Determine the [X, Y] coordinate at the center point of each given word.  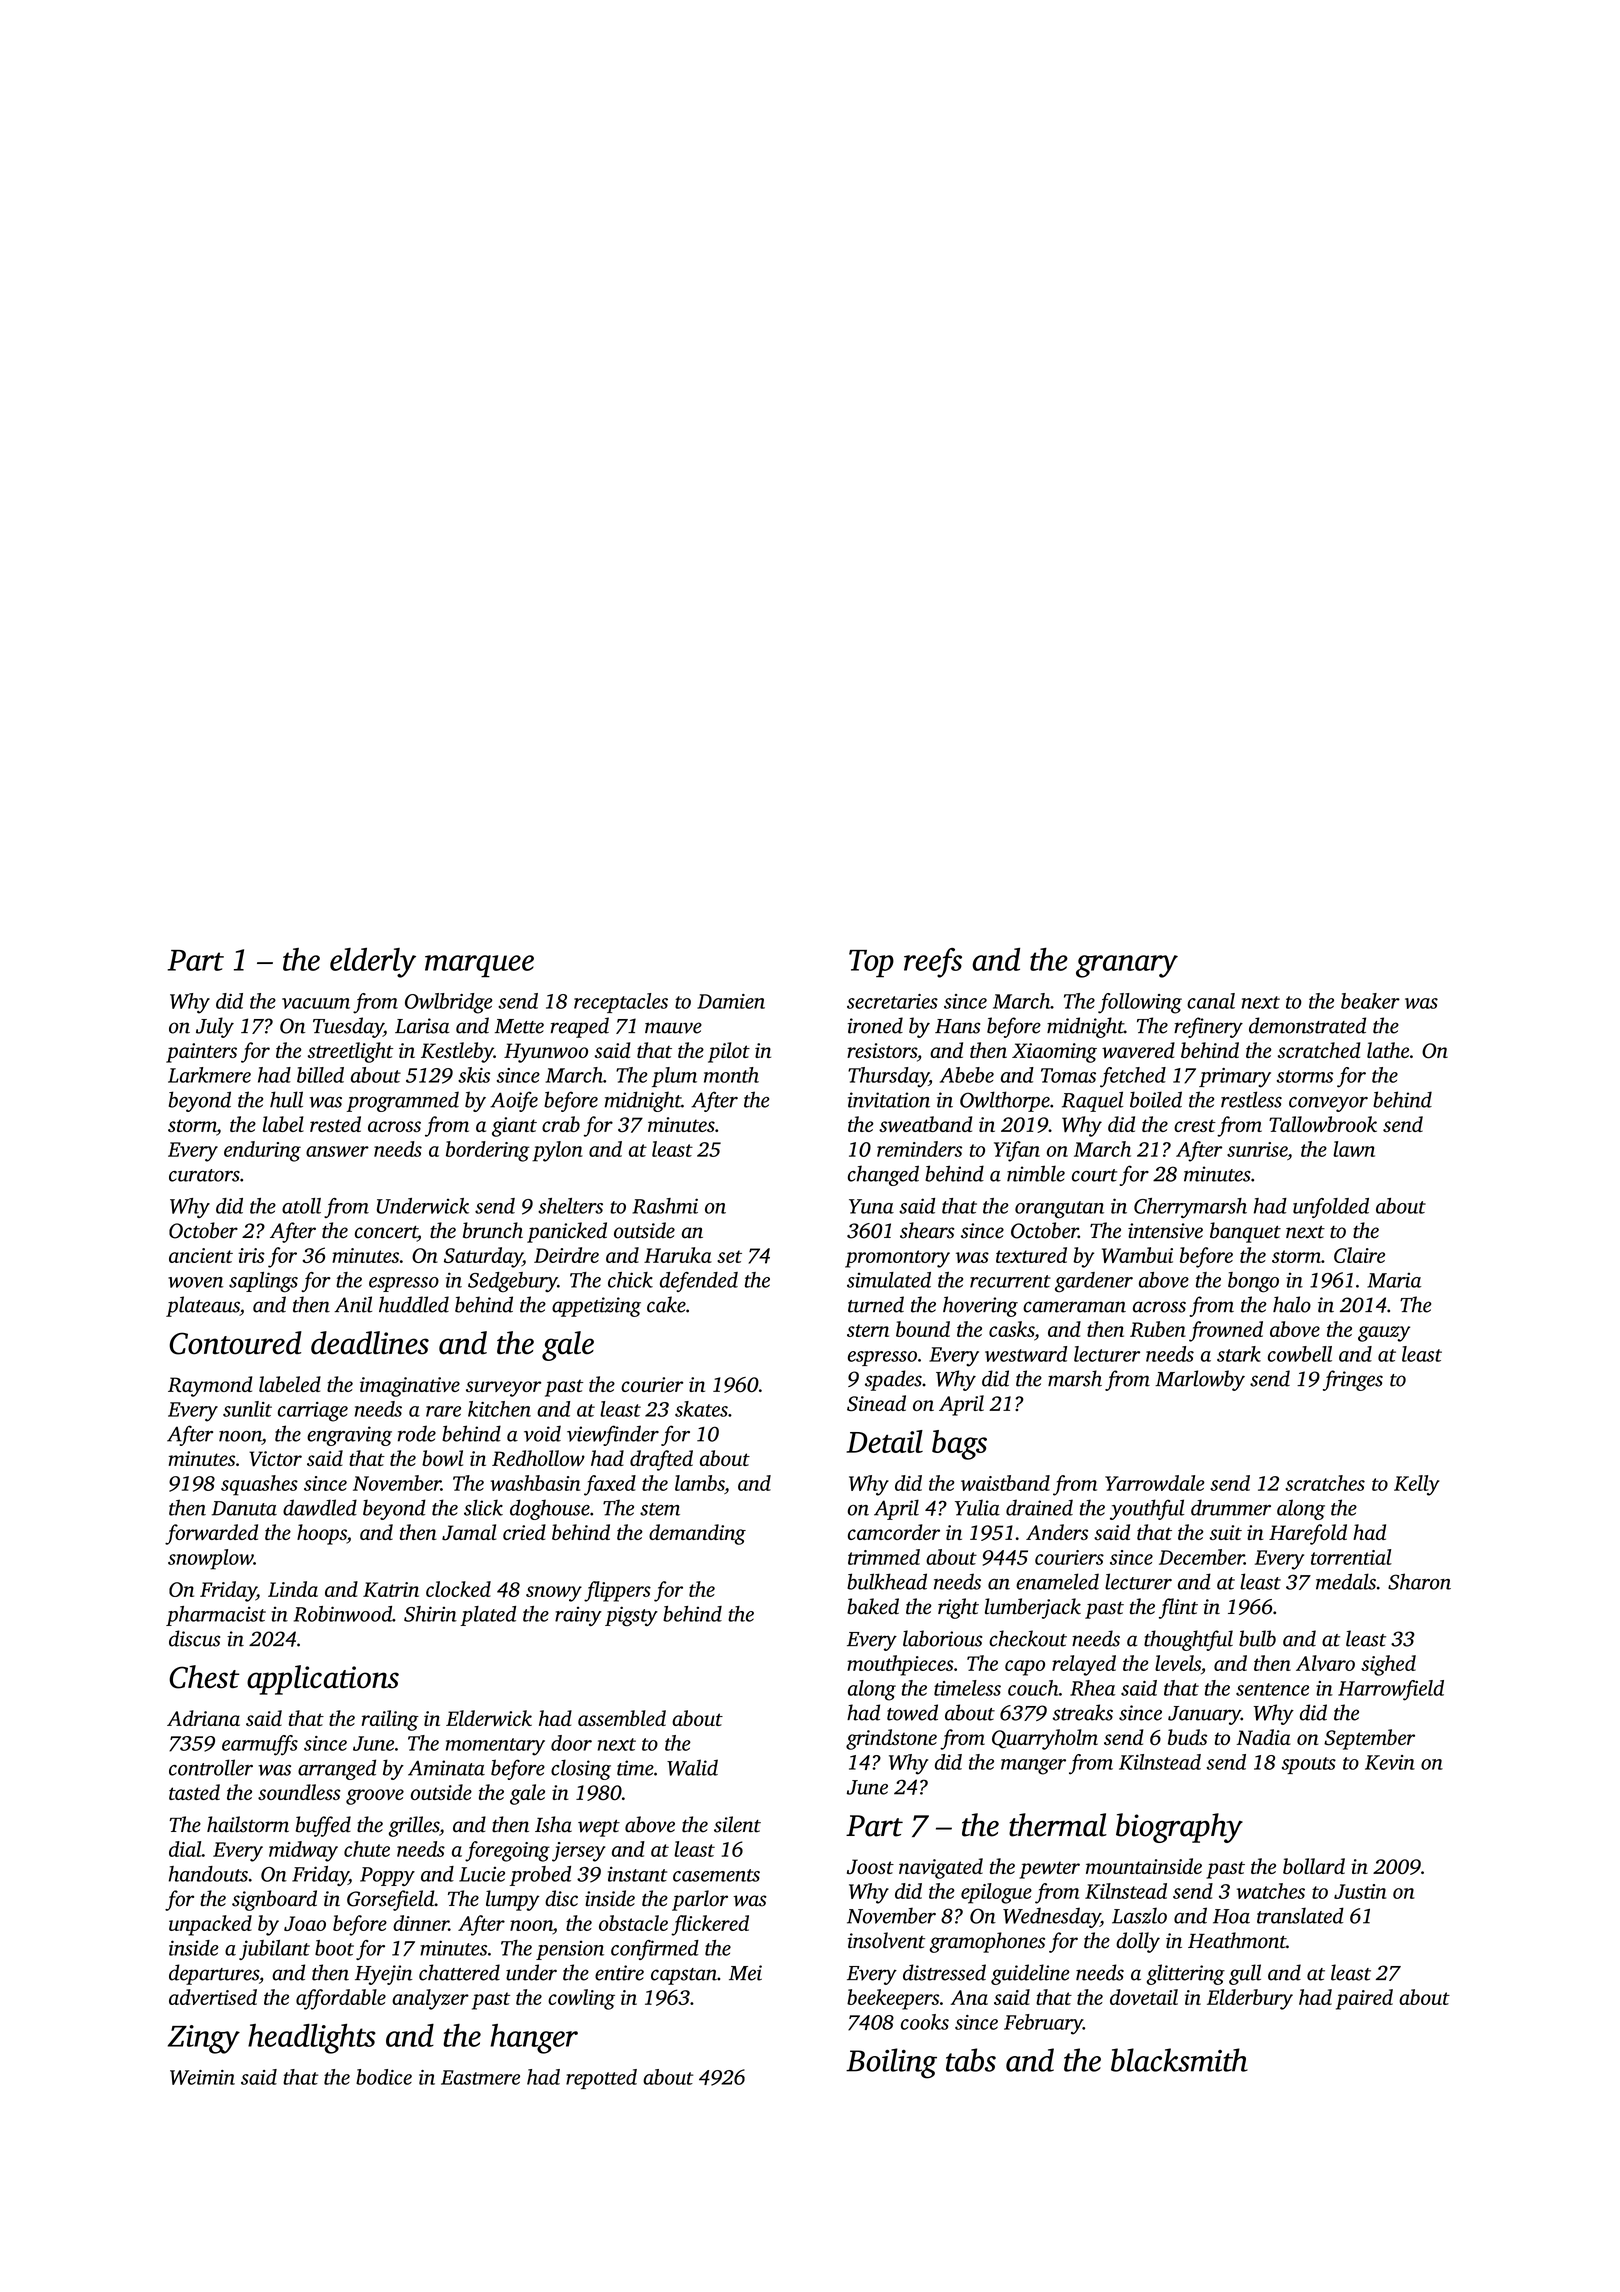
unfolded [1331, 1208]
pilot [729, 1052]
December [1201, 1557]
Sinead [876, 1403]
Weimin [202, 2077]
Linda [293, 1589]
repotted [601, 2079]
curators [204, 1175]
